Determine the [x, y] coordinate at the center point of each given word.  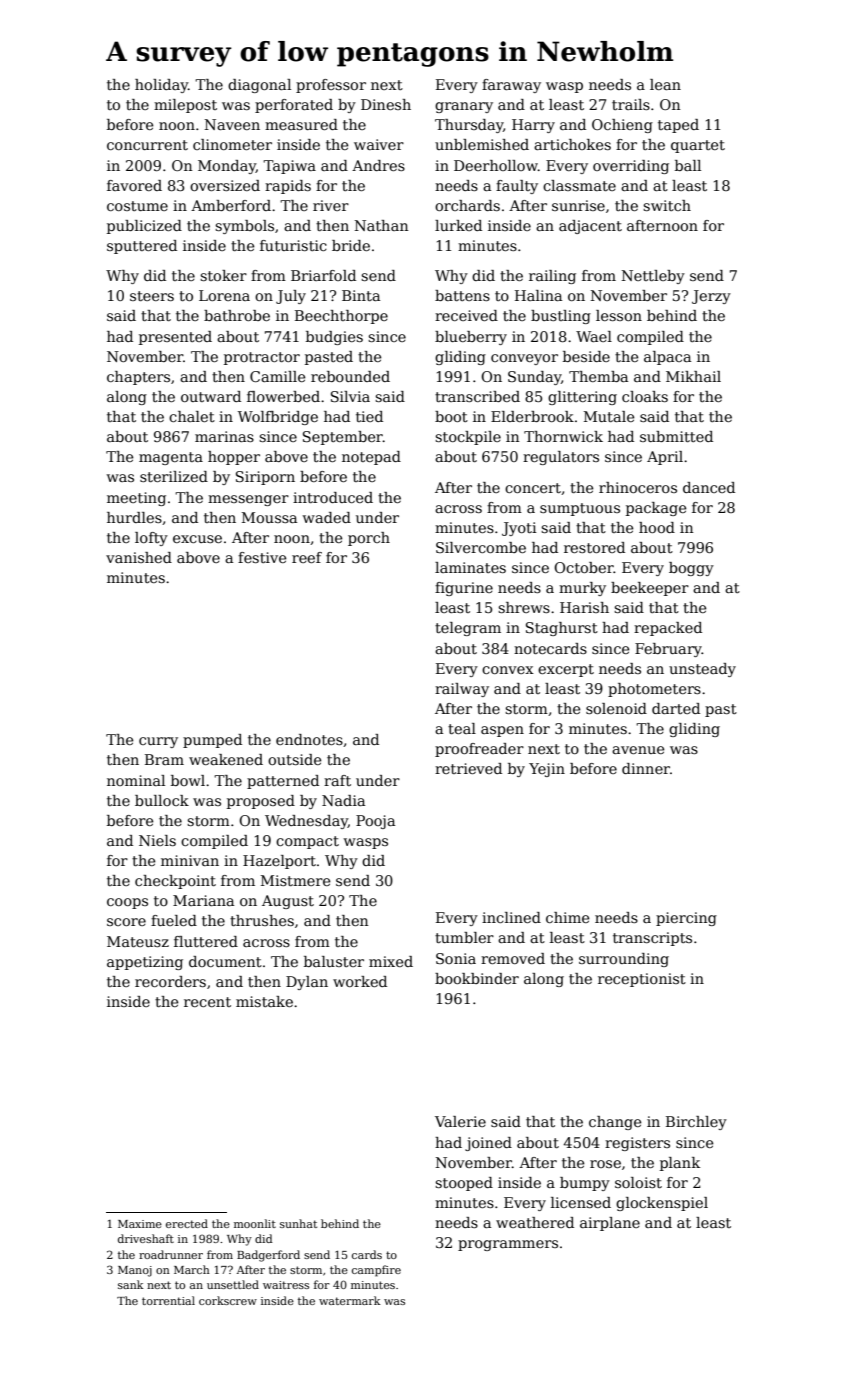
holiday [161, 86]
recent [207, 1002]
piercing [686, 919]
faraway [511, 86]
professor [331, 86]
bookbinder [477, 978]
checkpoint [175, 882]
